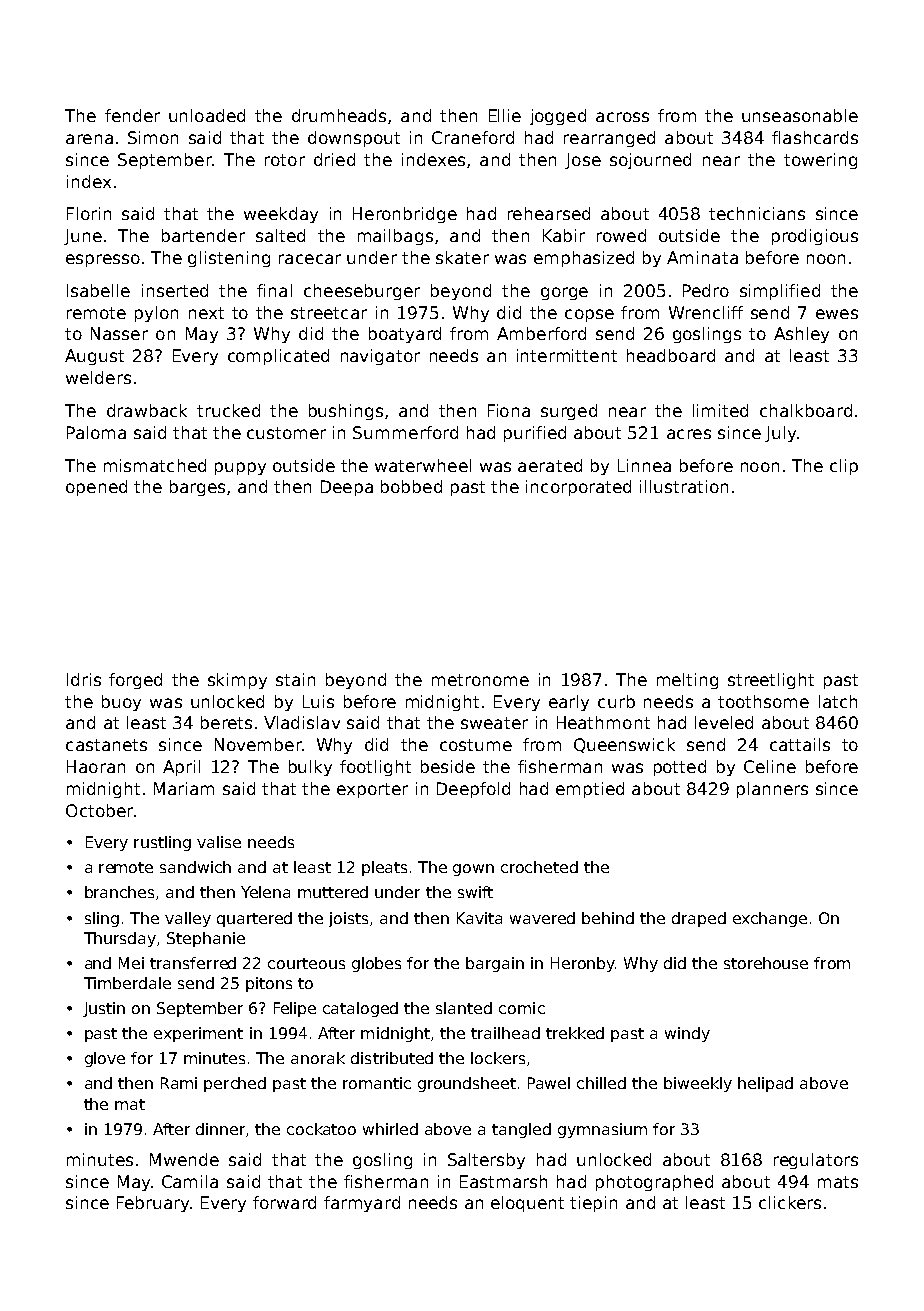 This page has width=924, height=1311. Describe the element at coordinates (608, 918) in the page. I see `behind` at that location.
